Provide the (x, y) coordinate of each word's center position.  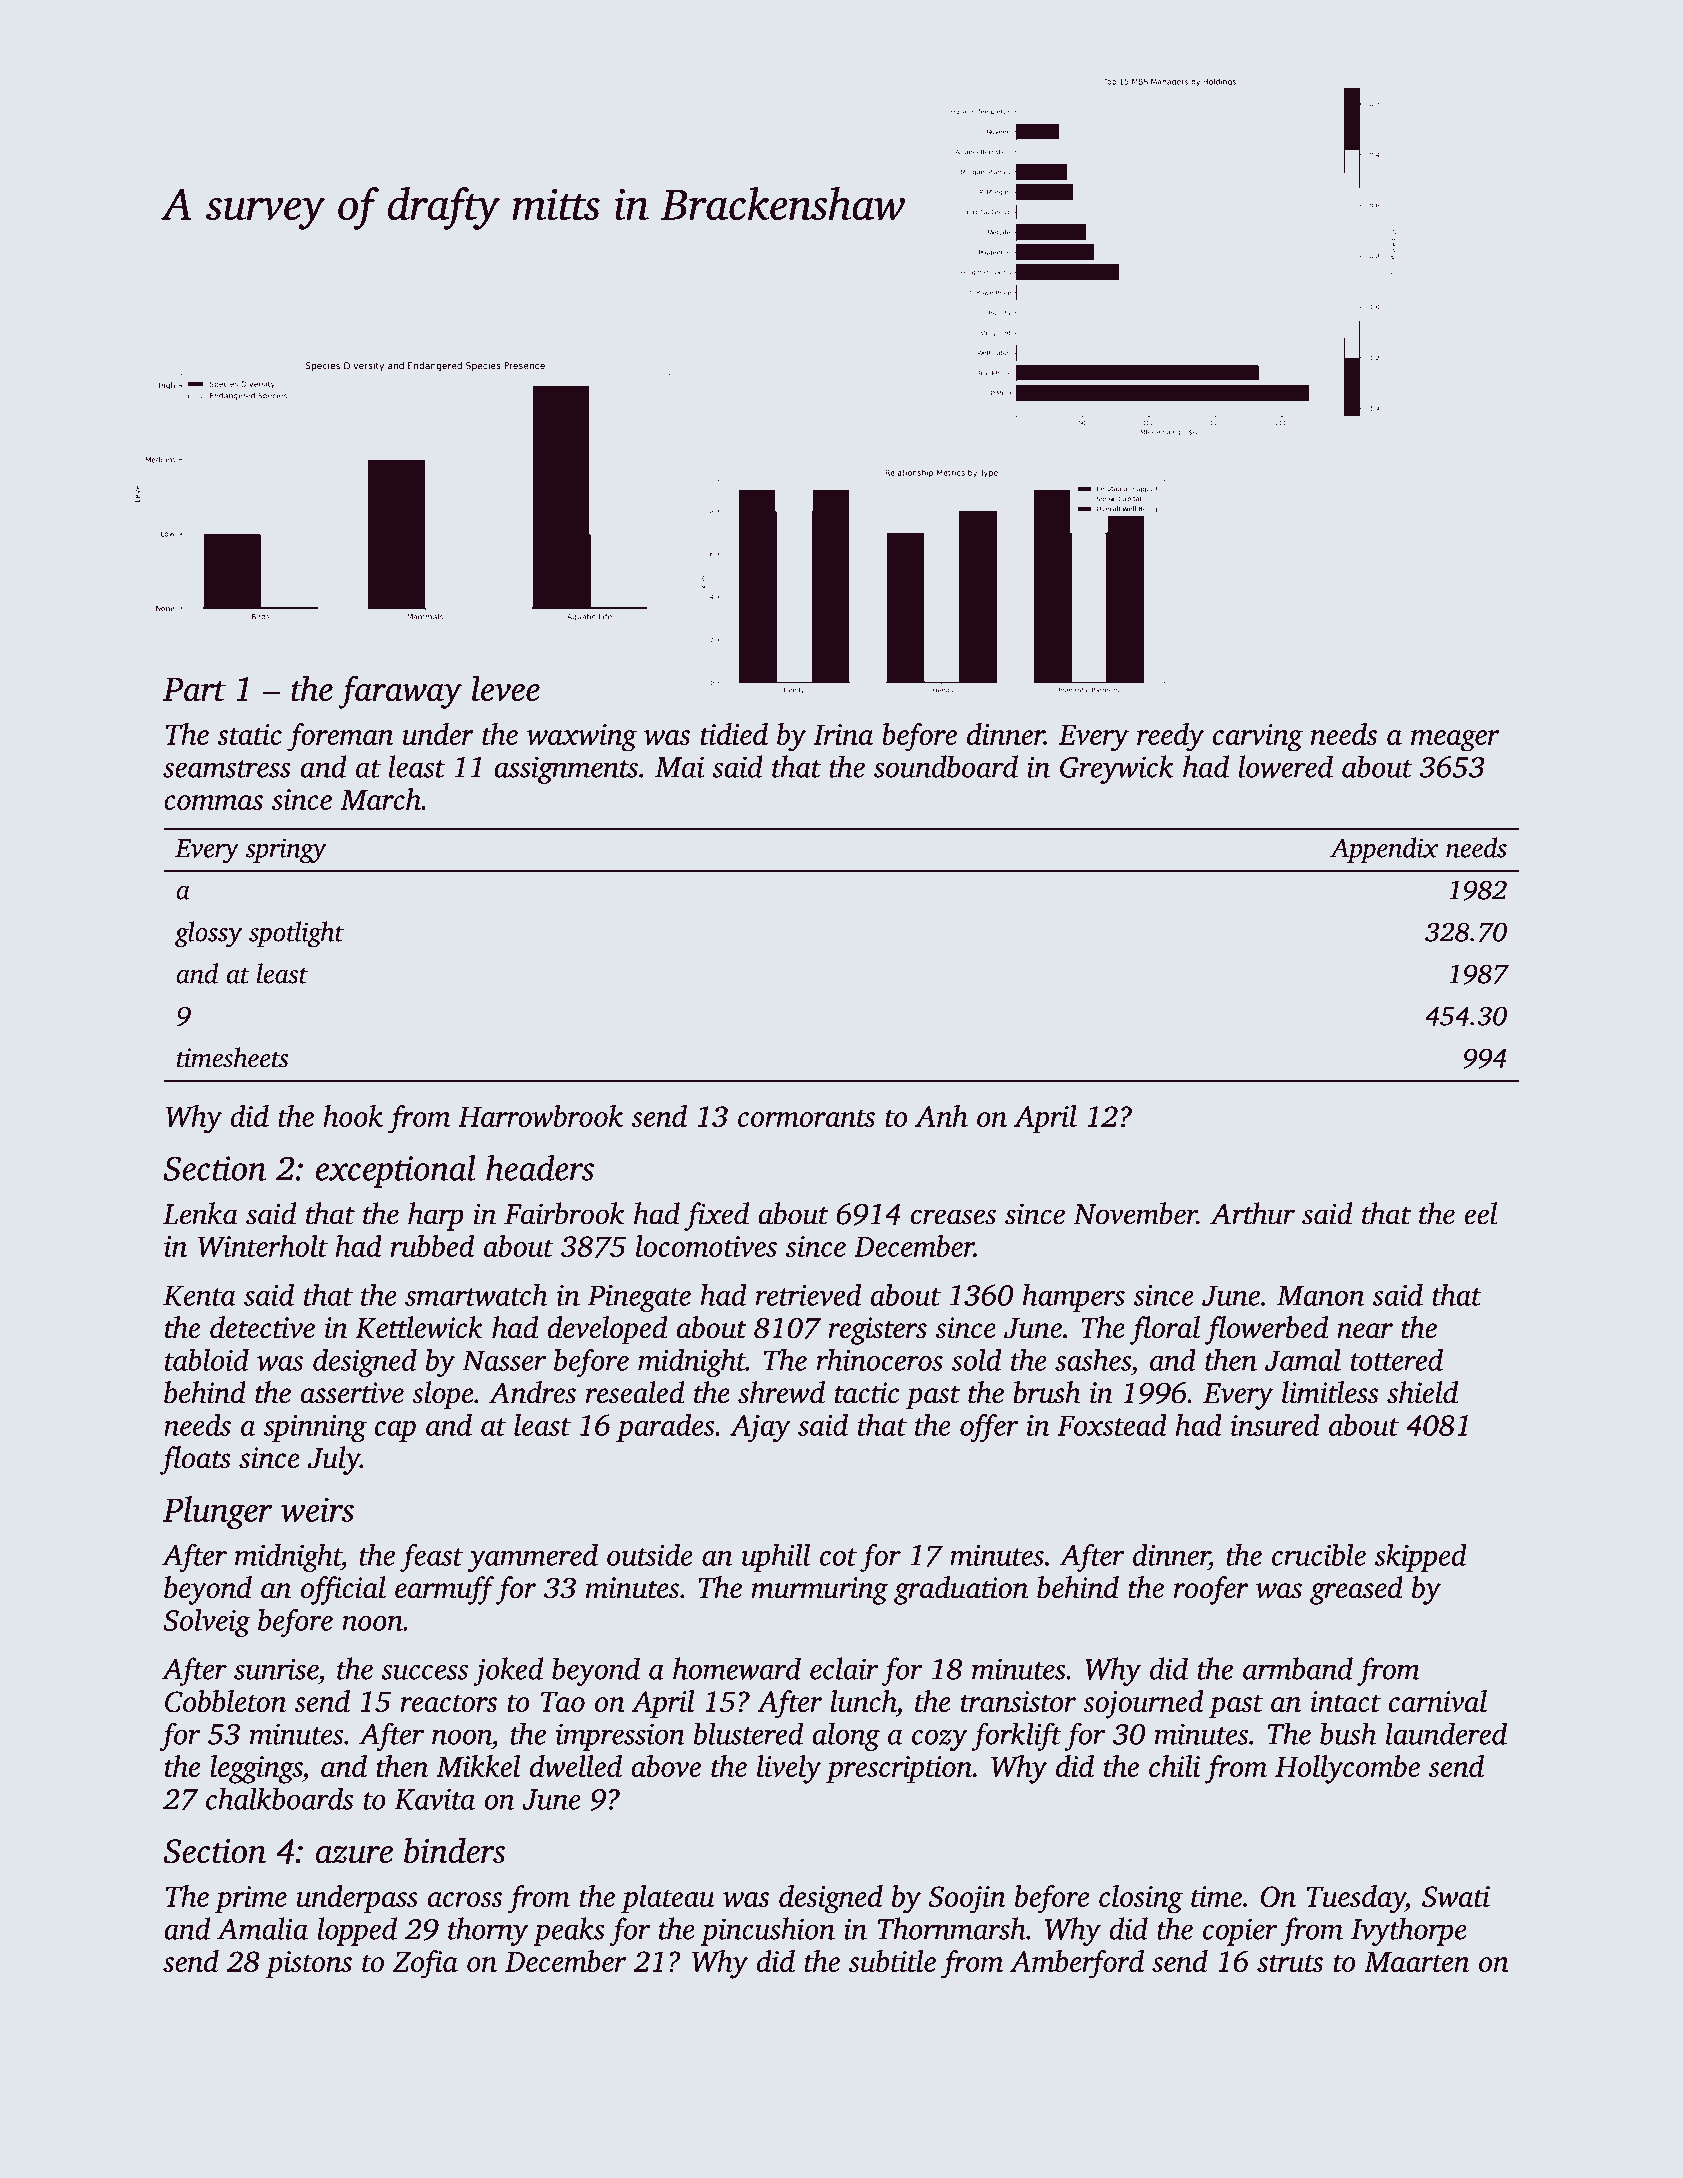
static (249, 734)
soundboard (946, 766)
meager (1455, 741)
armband (1298, 1668)
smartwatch (476, 1294)
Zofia (425, 1964)
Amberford (1077, 1964)
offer (989, 1428)
